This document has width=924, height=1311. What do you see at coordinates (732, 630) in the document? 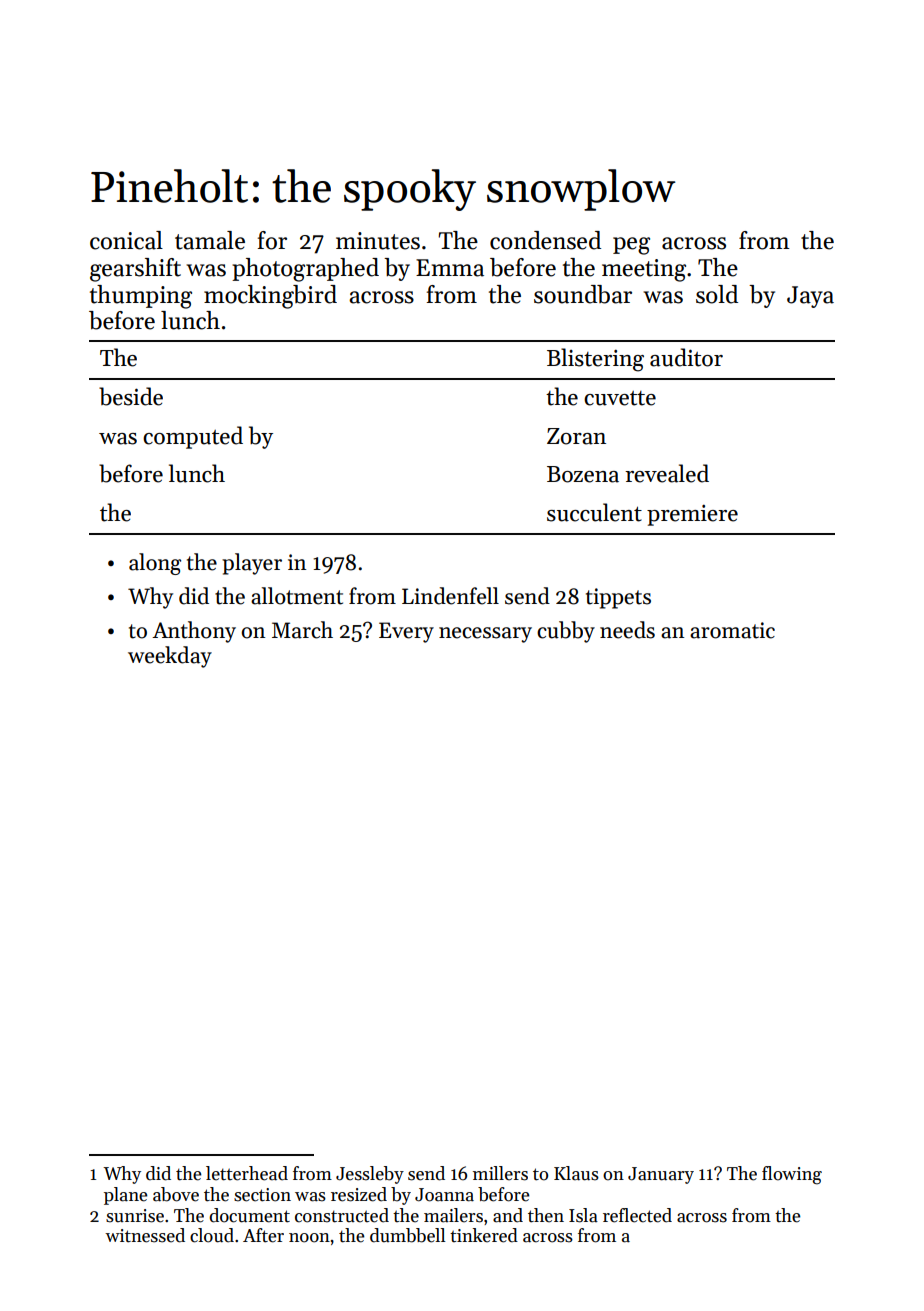
I see `aromatic` at bounding box center [732, 630].
